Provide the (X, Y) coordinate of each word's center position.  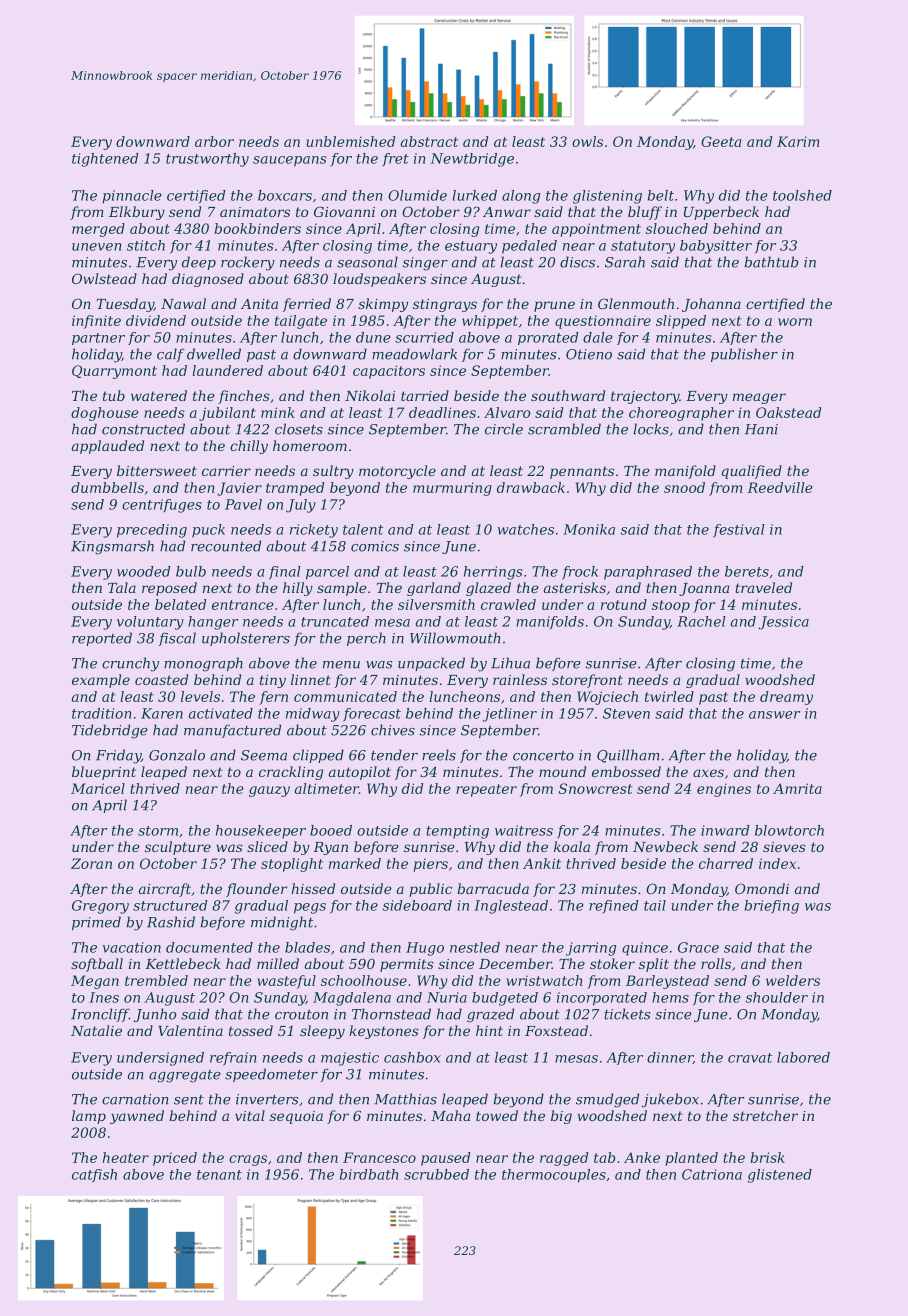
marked (355, 863)
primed (96, 923)
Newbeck (665, 846)
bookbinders (257, 228)
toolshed (802, 195)
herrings (493, 573)
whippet (490, 322)
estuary (471, 247)
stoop (671, 606)
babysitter (716, 247)
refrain (233, 1059)
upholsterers (246, 639)
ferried (307, 305)
